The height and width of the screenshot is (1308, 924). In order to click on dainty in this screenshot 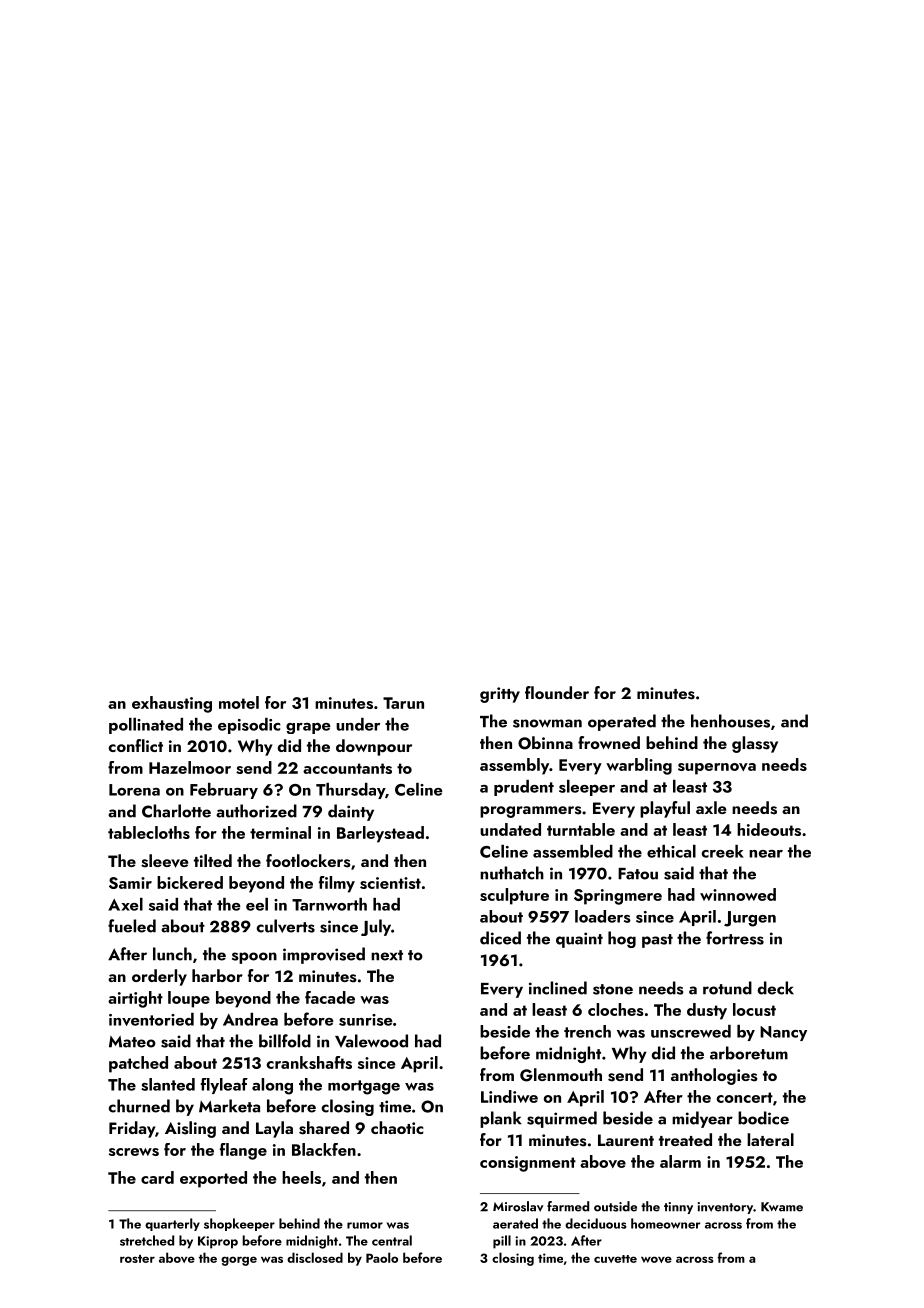, I will do `click(351, 812)`.
